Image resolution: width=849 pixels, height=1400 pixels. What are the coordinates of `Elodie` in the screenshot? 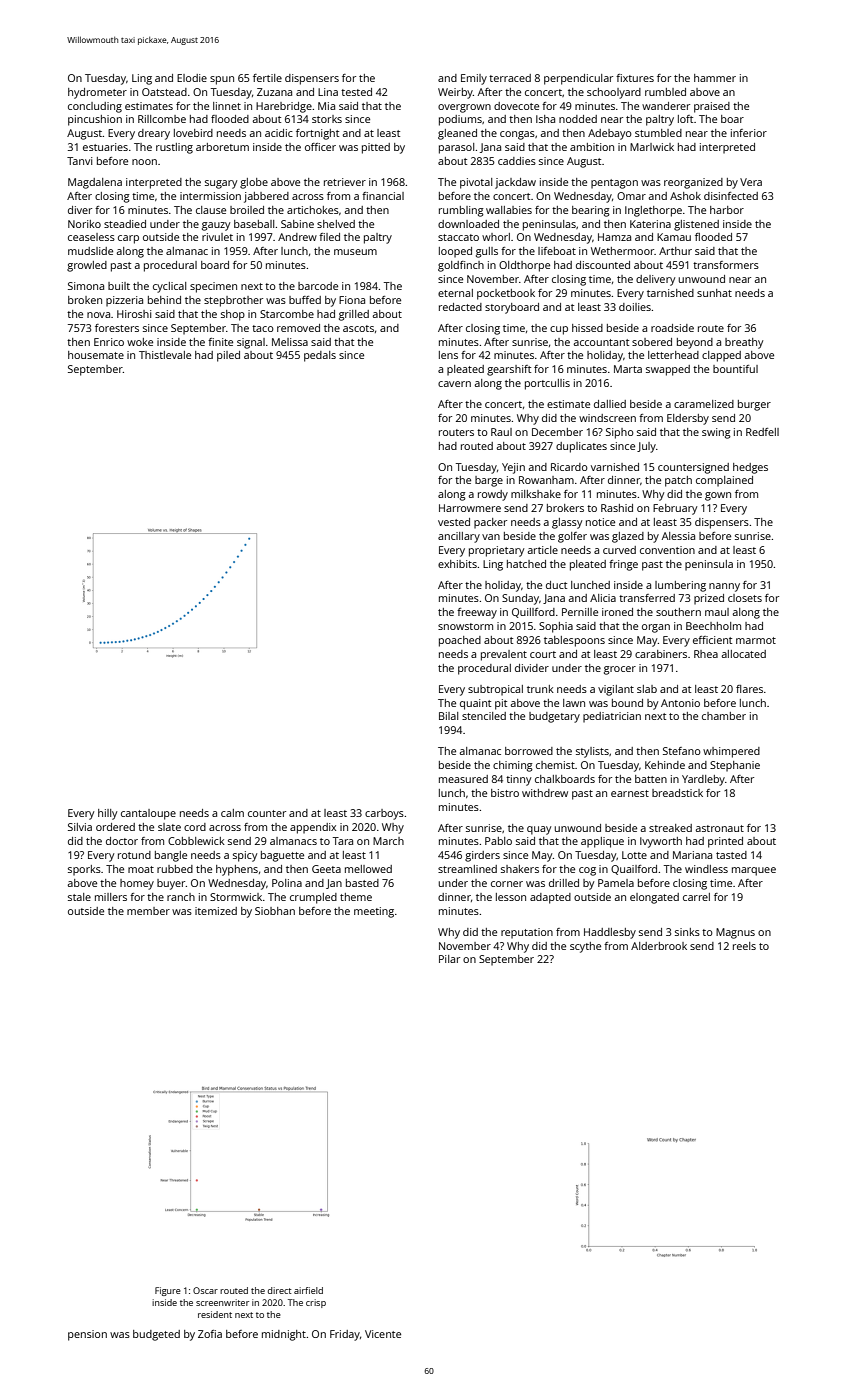 It's located at (192, 78).
